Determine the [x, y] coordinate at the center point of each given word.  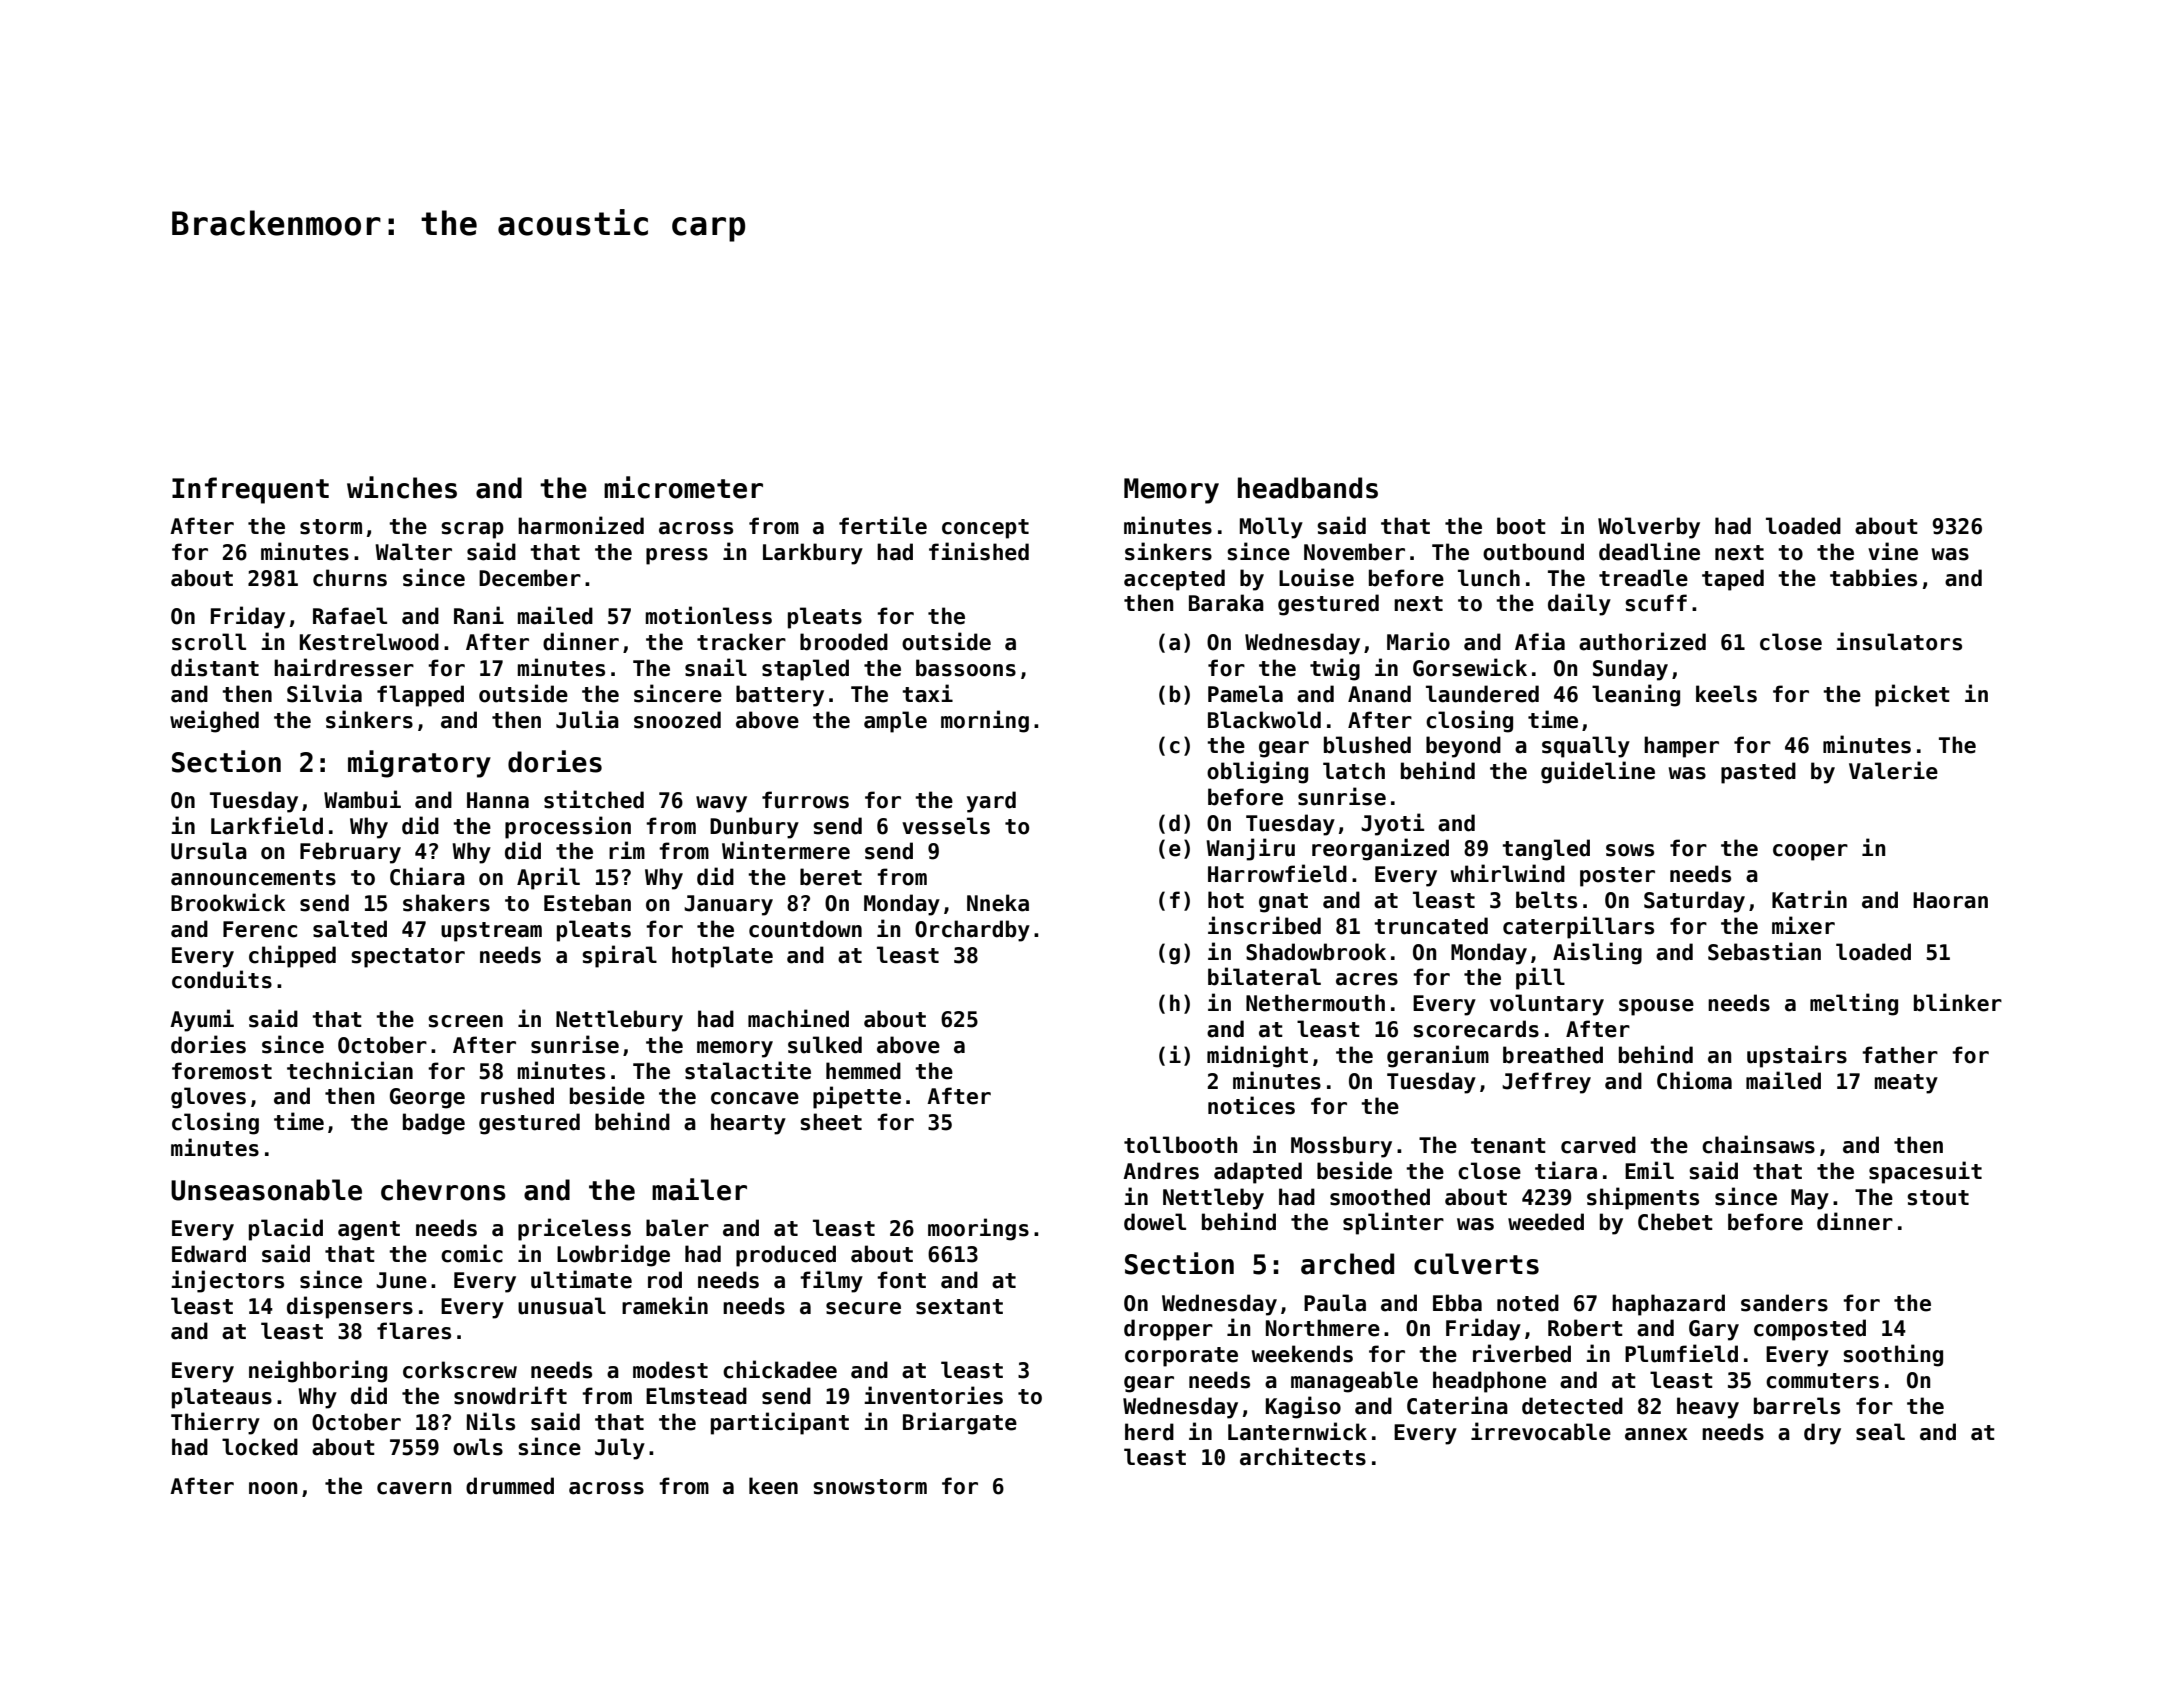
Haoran [1950, 900]
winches [402, 487]
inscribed [1264, 925]
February [350, 853]
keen [773, 1486]
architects [1303, 1456]
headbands [1308, 488]
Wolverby [1649, 528]
